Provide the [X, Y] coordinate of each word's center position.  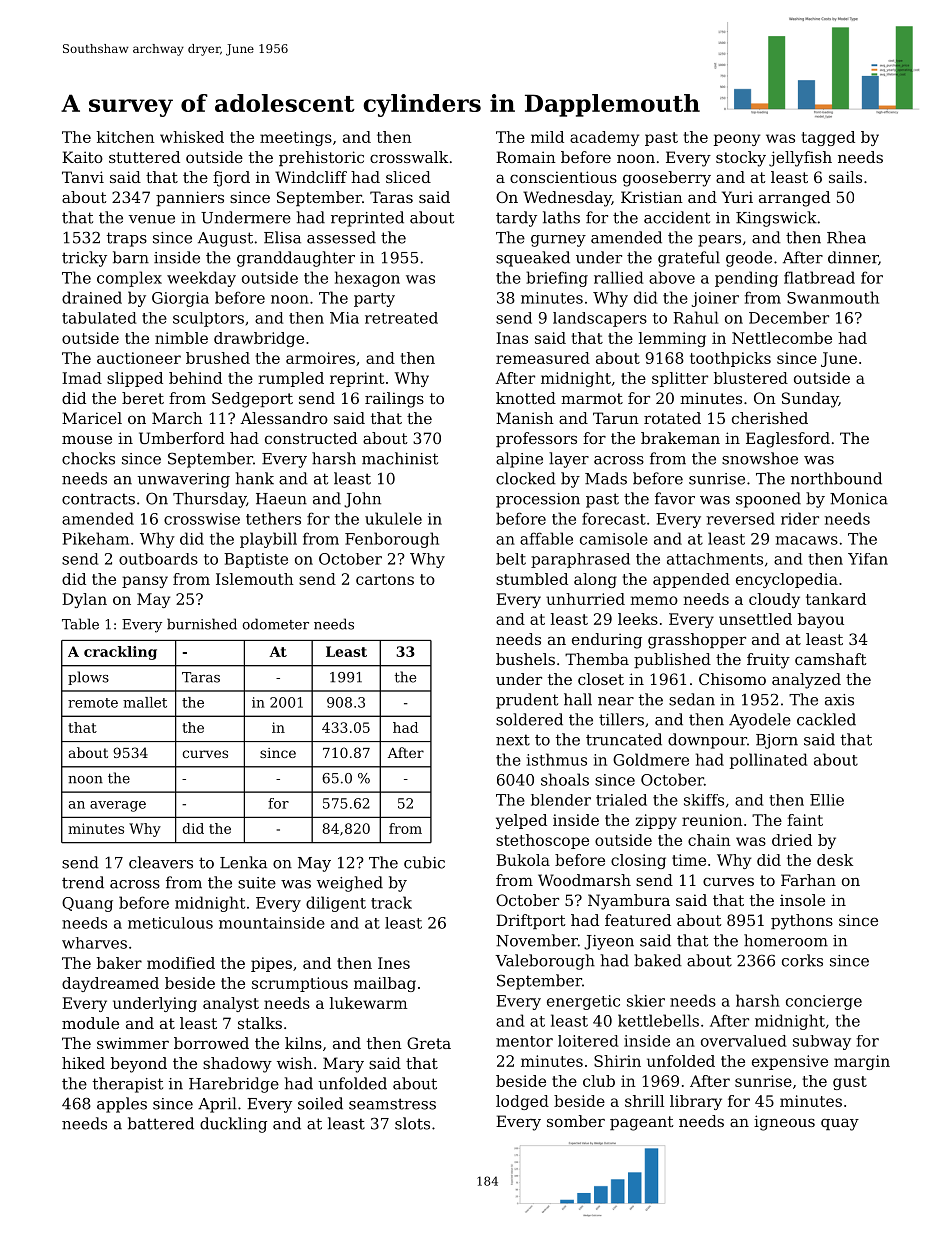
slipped [135, 379]
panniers [190, 198]
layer [569, 460]
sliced [408, 177]
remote [93, 703]
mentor [524, 1041]
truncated [624, 739]
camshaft [831, 659]
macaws [806, 540]
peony [737, 140]
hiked [83, 1063]
